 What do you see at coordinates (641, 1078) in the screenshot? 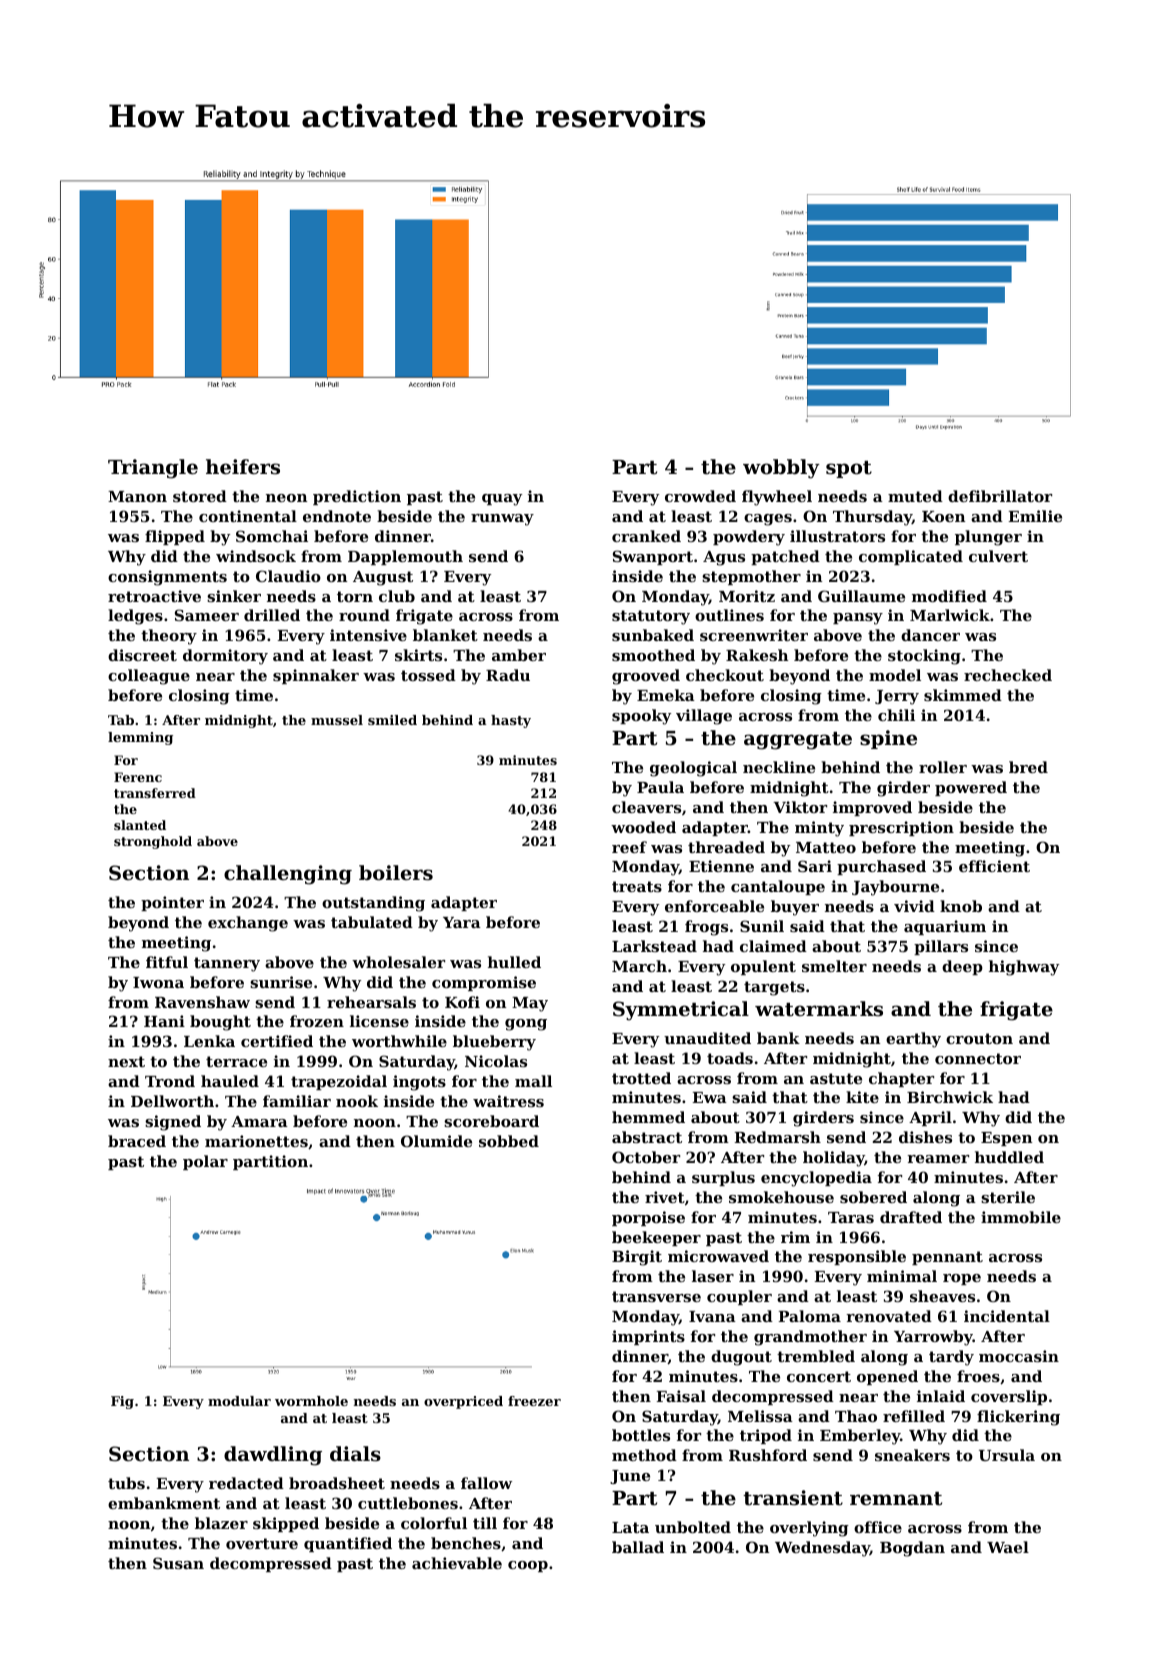
I see `trotted` at bounding box center [641, 1078].
